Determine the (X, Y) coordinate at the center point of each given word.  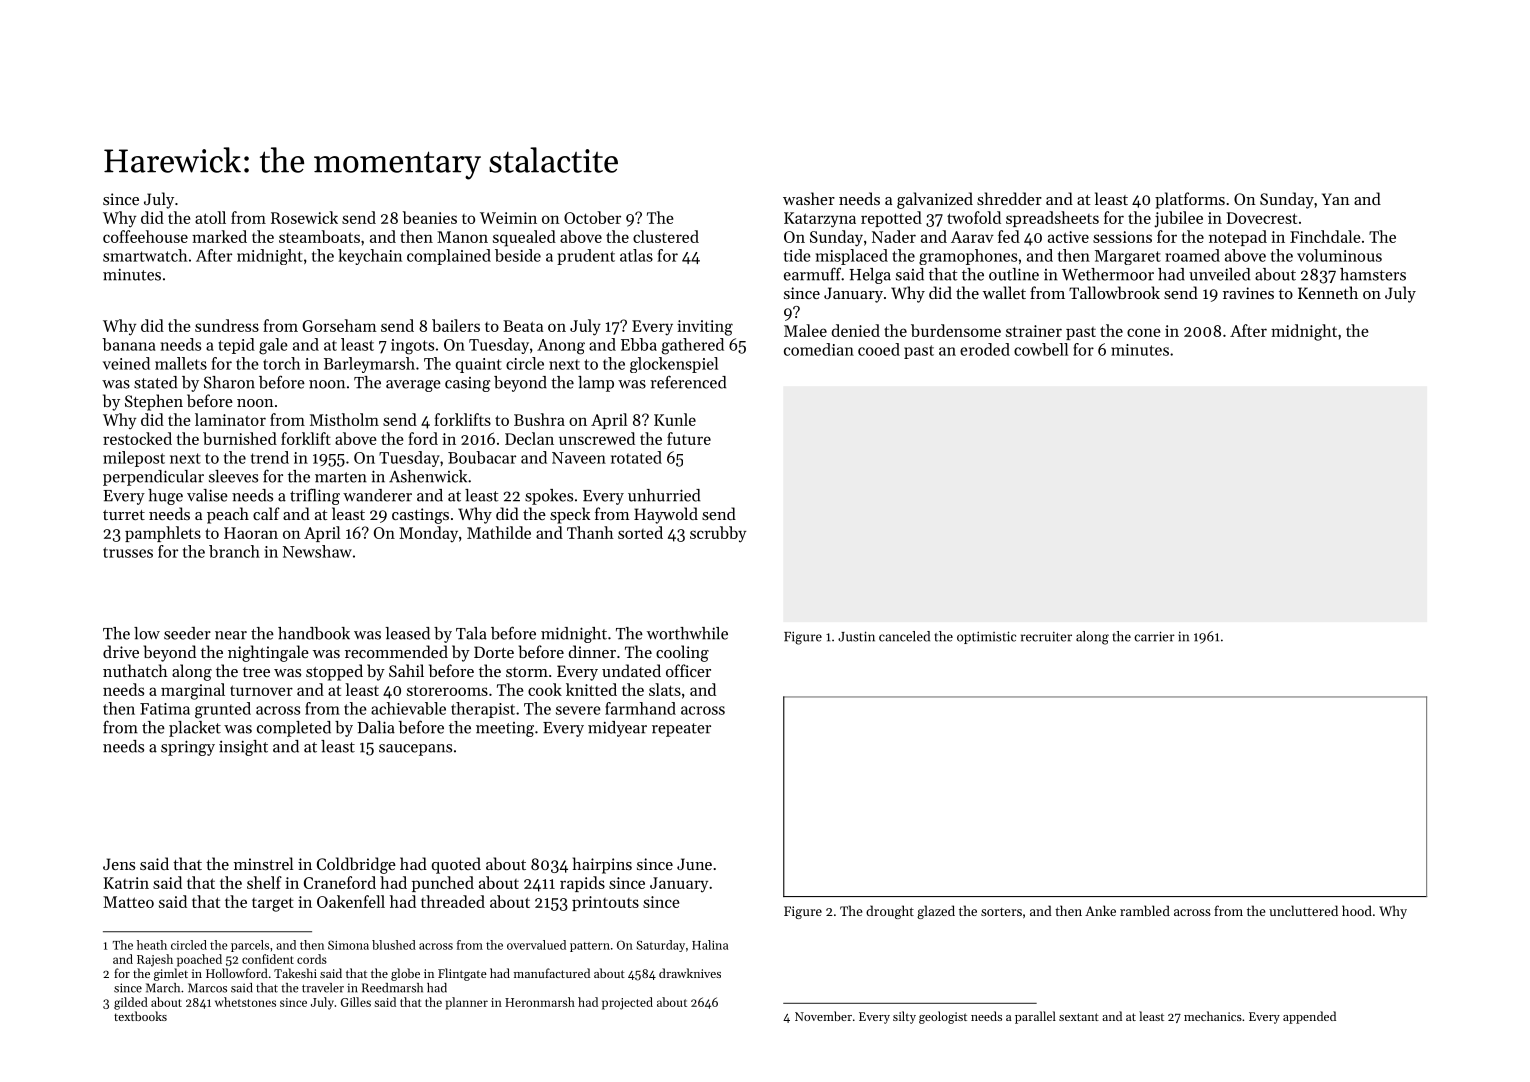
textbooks (140, 1016)
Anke (1100, 910)
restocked (137, 438)
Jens (119, 864)
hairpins (602, 865)
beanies (429, 217)
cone (1144, 332)
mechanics (1213, 1016)
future (689, 438)
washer (809, 198)
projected (627, 1003)
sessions (1122, 237)
